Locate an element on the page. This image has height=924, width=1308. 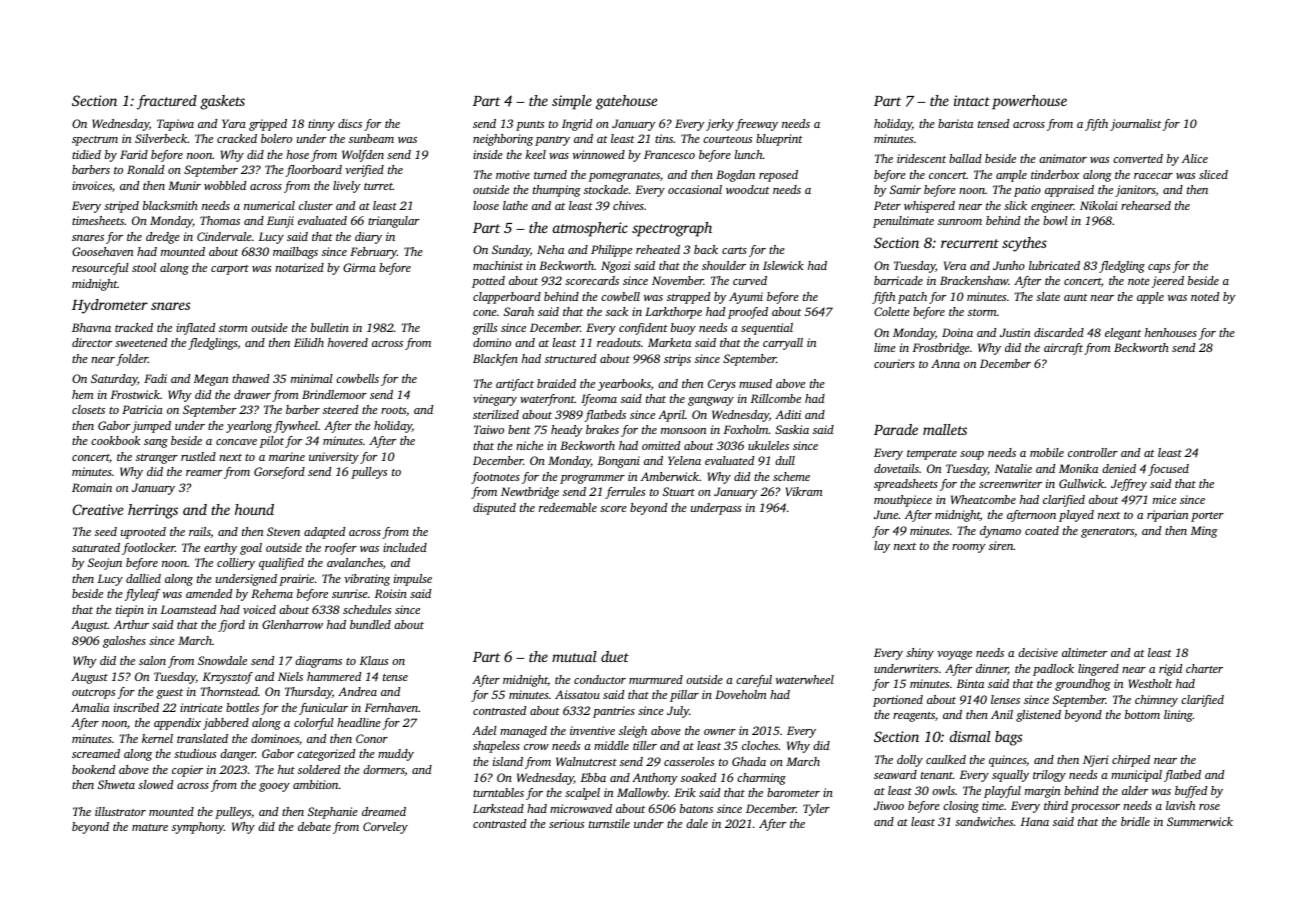
batons is located at coordinates (696, 808).
